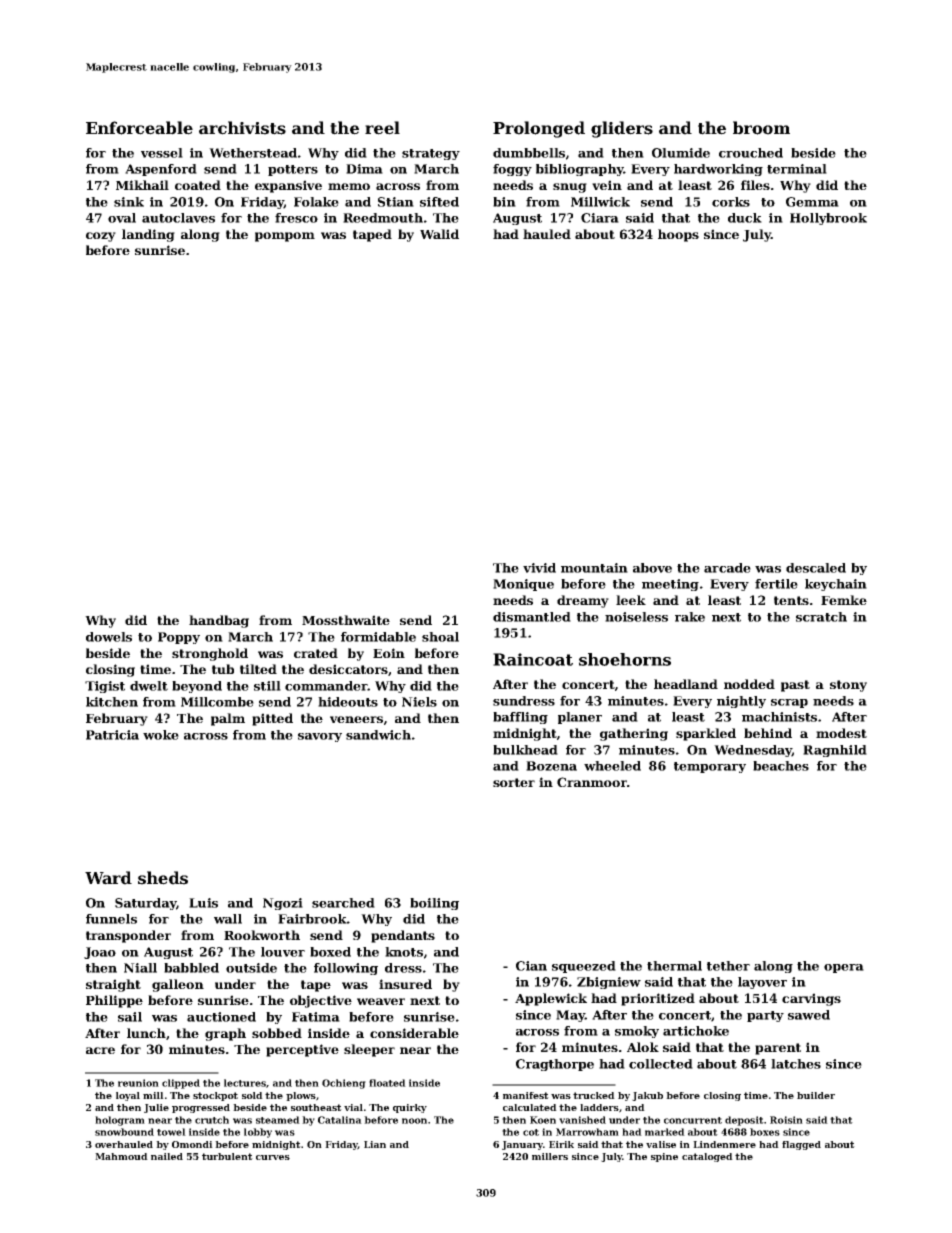 The height and width of the screenshot is (1233, 952). What do you see at coordinates (167, 1156) in the screenshot?
I see `nailed` at bounding box center [167, 1156].
